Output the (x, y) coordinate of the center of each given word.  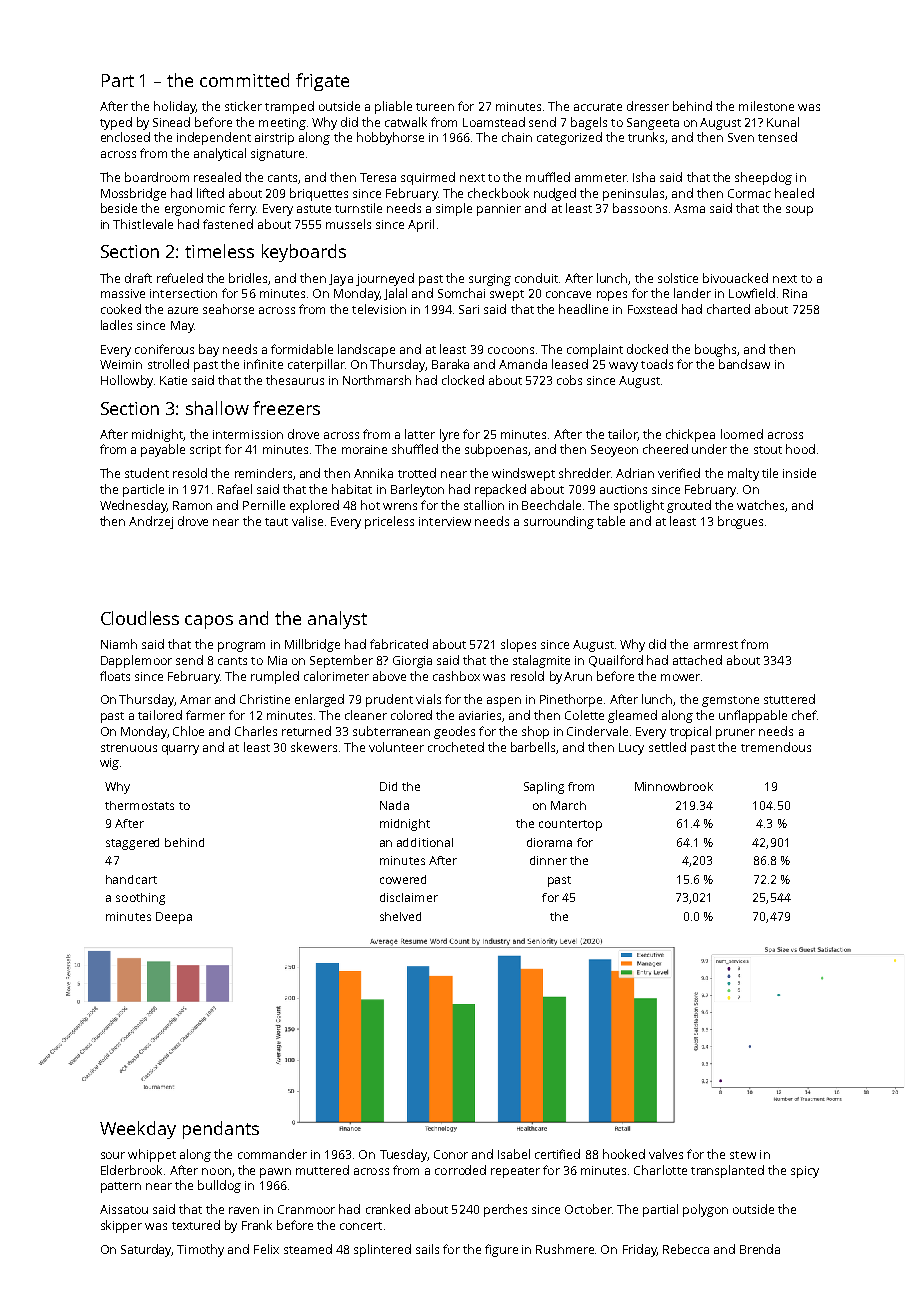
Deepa (174, 918)
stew (743, 1155)
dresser (648, 106)
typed (116, 123)
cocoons (511, 350)
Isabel (514, 1154)
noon (216, 1171)
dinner (548, 860)
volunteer (396, 747)
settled (667, 747)
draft (138, 278)
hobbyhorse (390, 138)
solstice (678, 278)
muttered (322, 1170)
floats (115, 676)
